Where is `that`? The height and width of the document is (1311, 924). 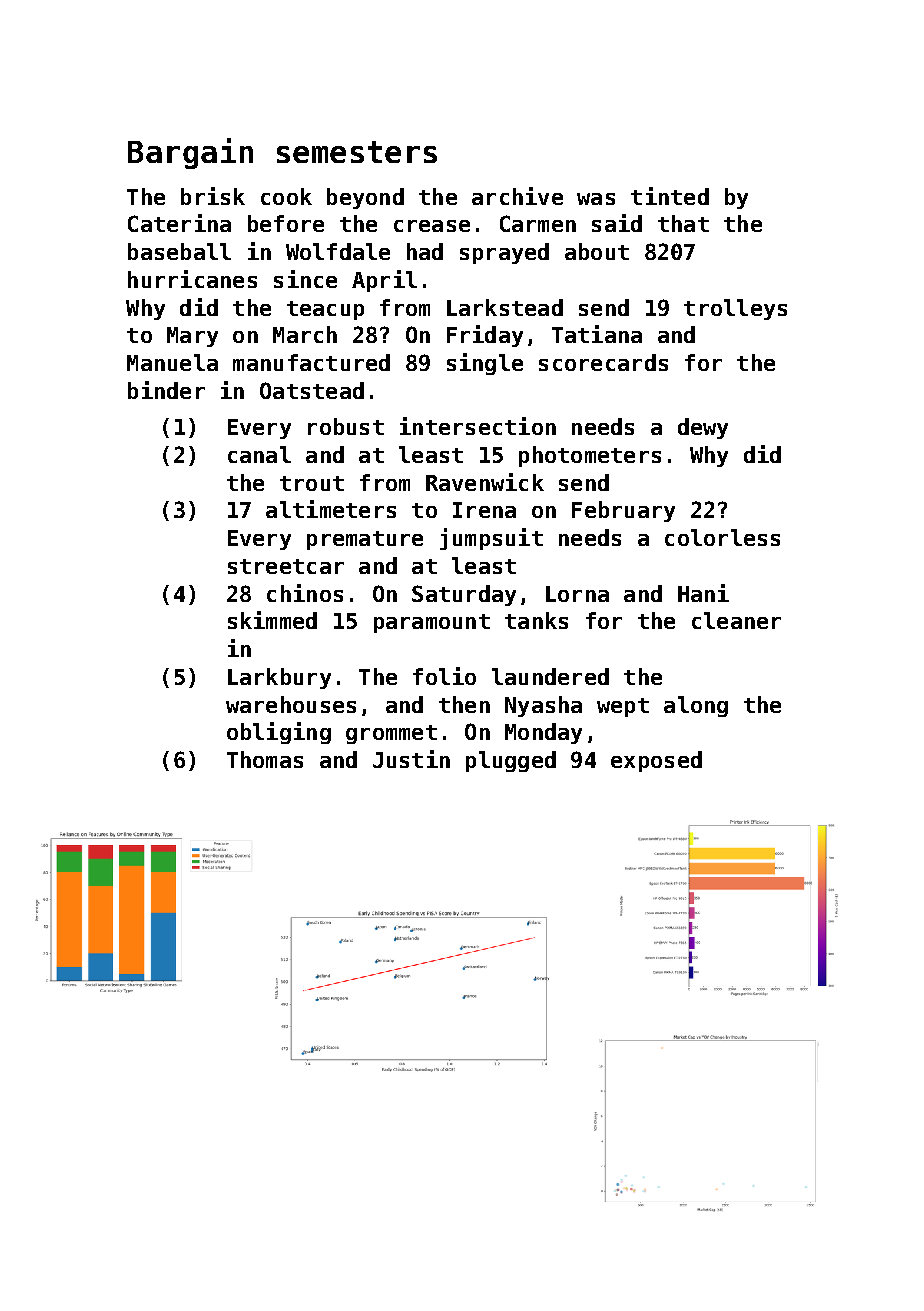
that is located at coordinates (683, 223).
